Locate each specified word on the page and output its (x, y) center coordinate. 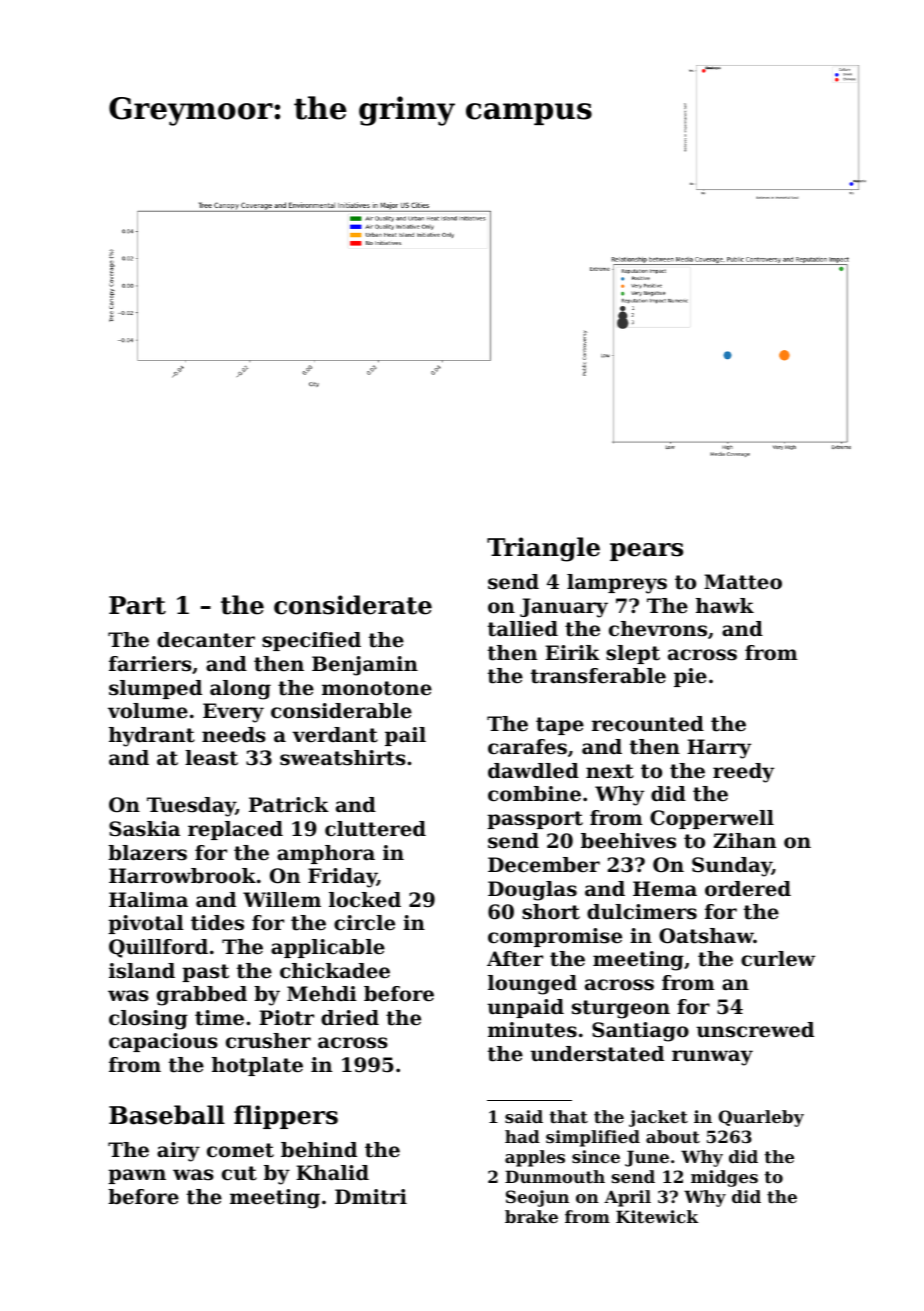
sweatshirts (343, 758)
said (524, 1116)
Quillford (158, 948)
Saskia (144, 829)
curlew (778, 959)
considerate (353, 605)
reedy (743, 773)
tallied (523, 629)
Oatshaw (706, 936)
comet (240, 1150)
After (515, 959)
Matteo (743, 582)
